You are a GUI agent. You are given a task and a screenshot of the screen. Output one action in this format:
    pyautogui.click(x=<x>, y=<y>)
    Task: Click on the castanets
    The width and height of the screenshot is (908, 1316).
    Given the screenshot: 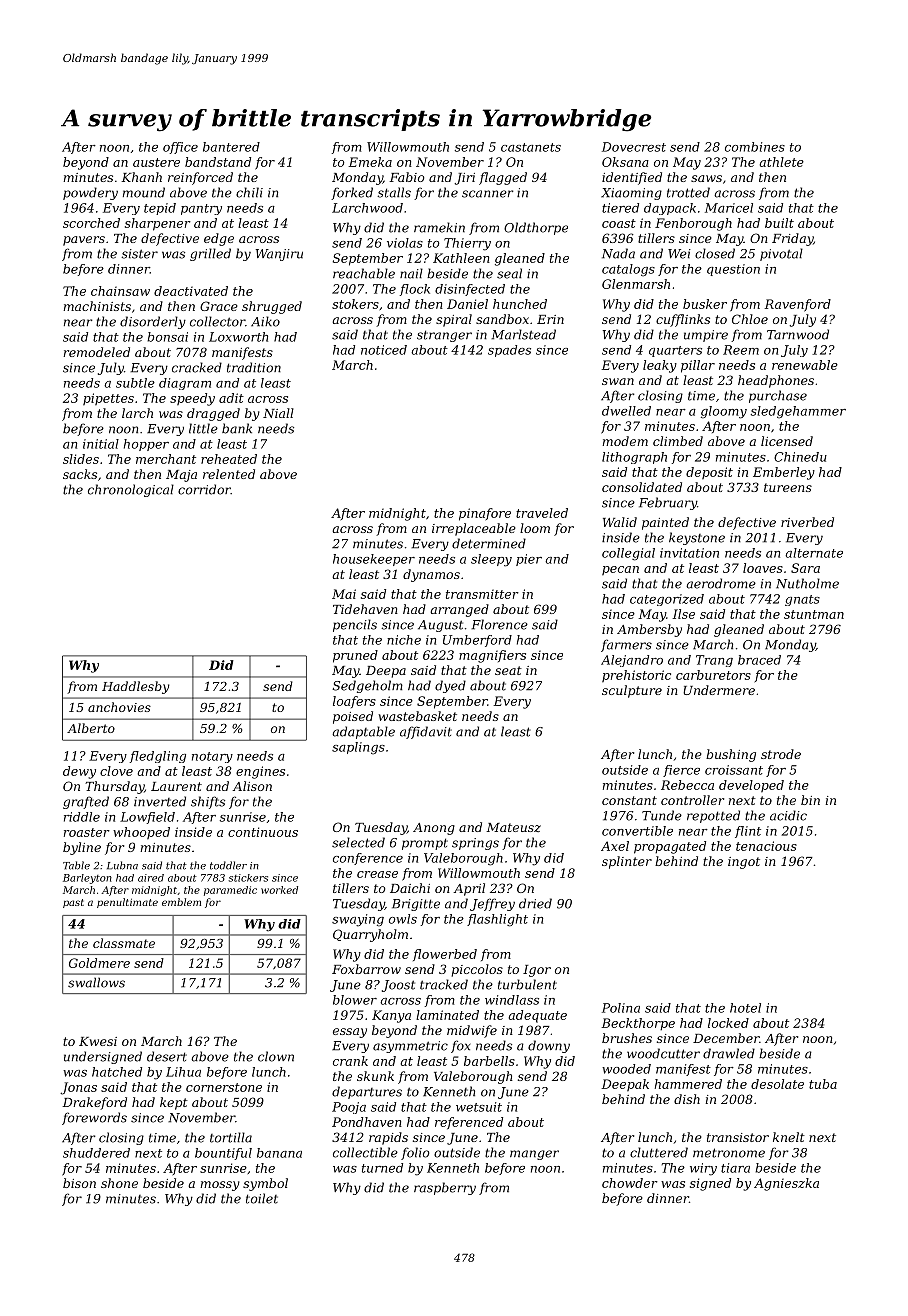 What is the action you would take?
    pyautogui.click(x=531, y=147)
